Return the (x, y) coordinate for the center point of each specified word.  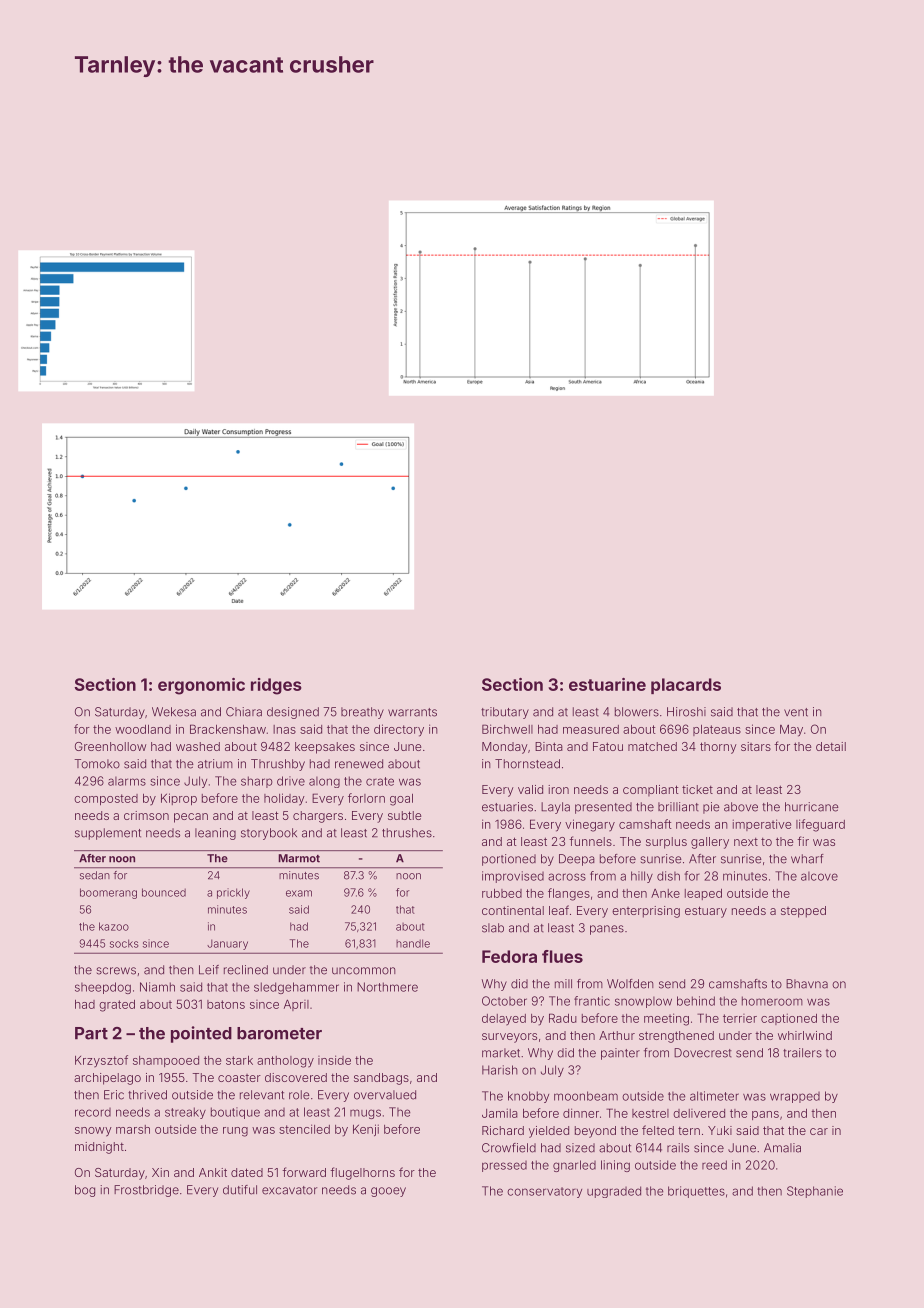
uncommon (364, 971)
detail (831, 746)
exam (299, 893)
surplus (666, 843)
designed (293, 713)
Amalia (782, 1148)
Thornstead (527, 764)
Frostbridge (146, 1191)
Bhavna (807, 984)
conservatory (544, 1192)
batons (226, 1004)
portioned (509, 860)
